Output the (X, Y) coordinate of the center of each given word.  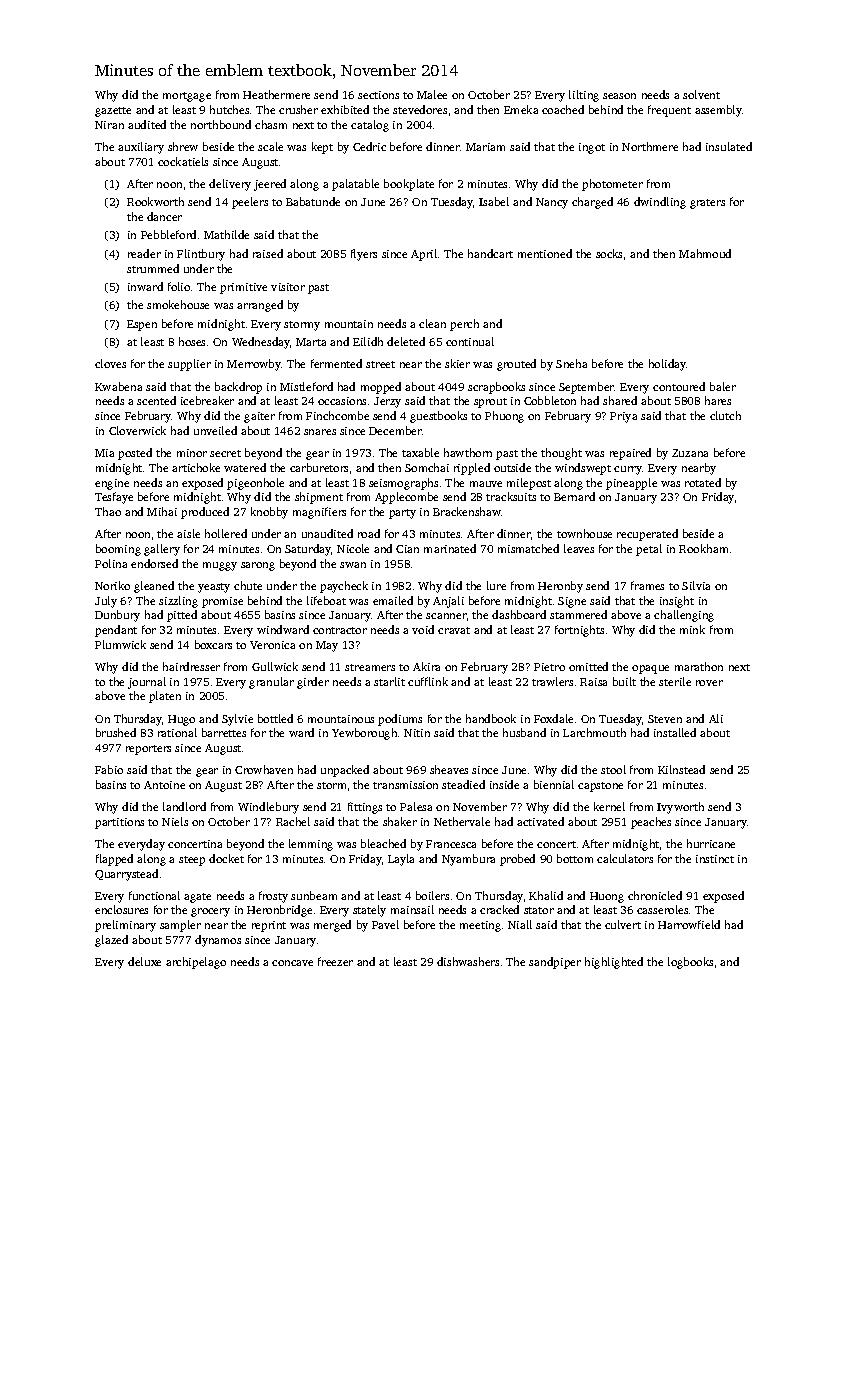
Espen (142, 325)
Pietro (549, 667)
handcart (490, 253)
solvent (701, 94)
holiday (668, 365)
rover (709, 683)
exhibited (345, 109)
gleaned (154, 587)
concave (292, 963)
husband (524, 732)
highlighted (614, 963)
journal (147, 683)
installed (675, 732)
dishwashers (468, 961)
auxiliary (141, 148)
